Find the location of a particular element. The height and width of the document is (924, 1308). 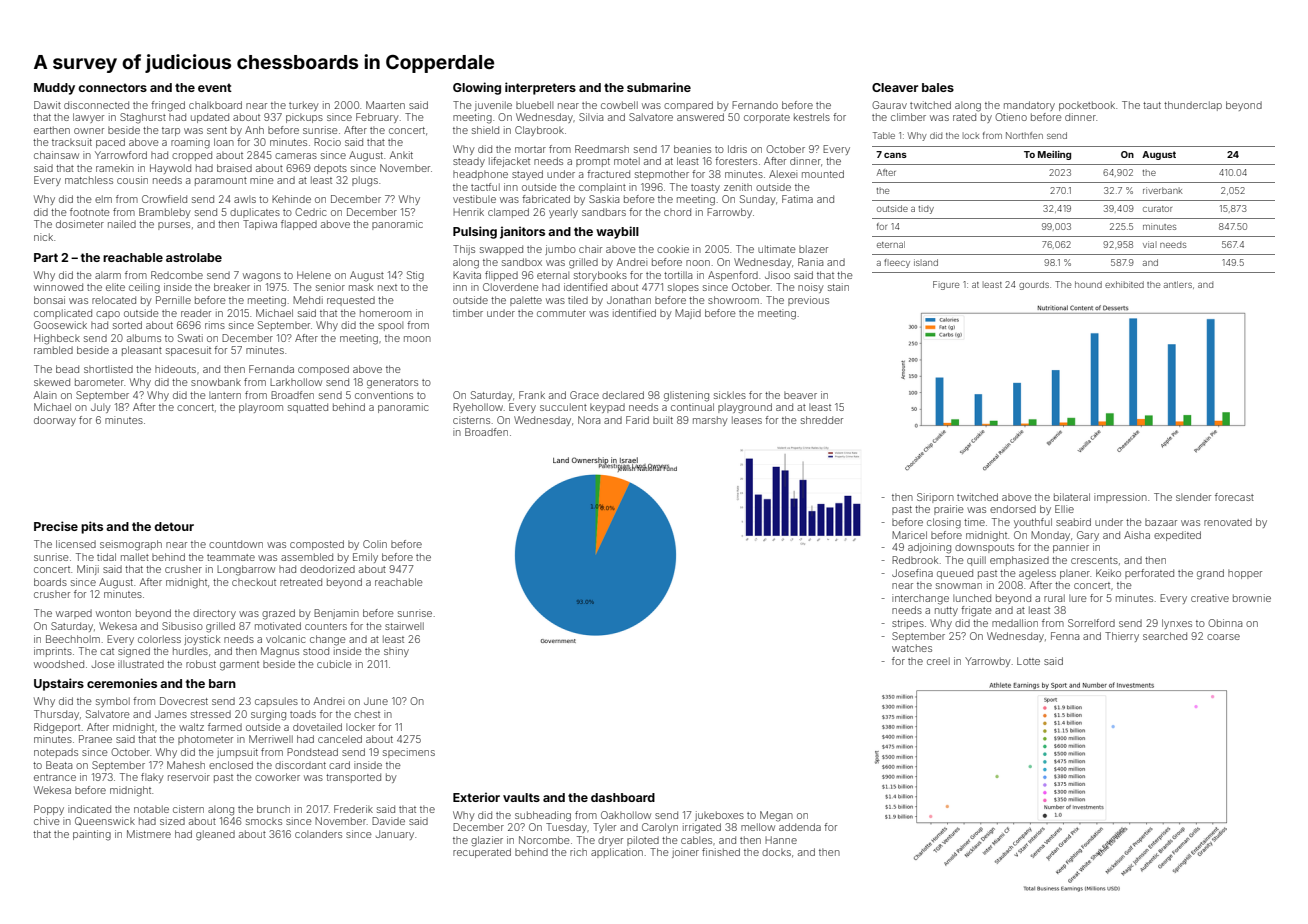

motivated is located at coordinates (278, 626).
